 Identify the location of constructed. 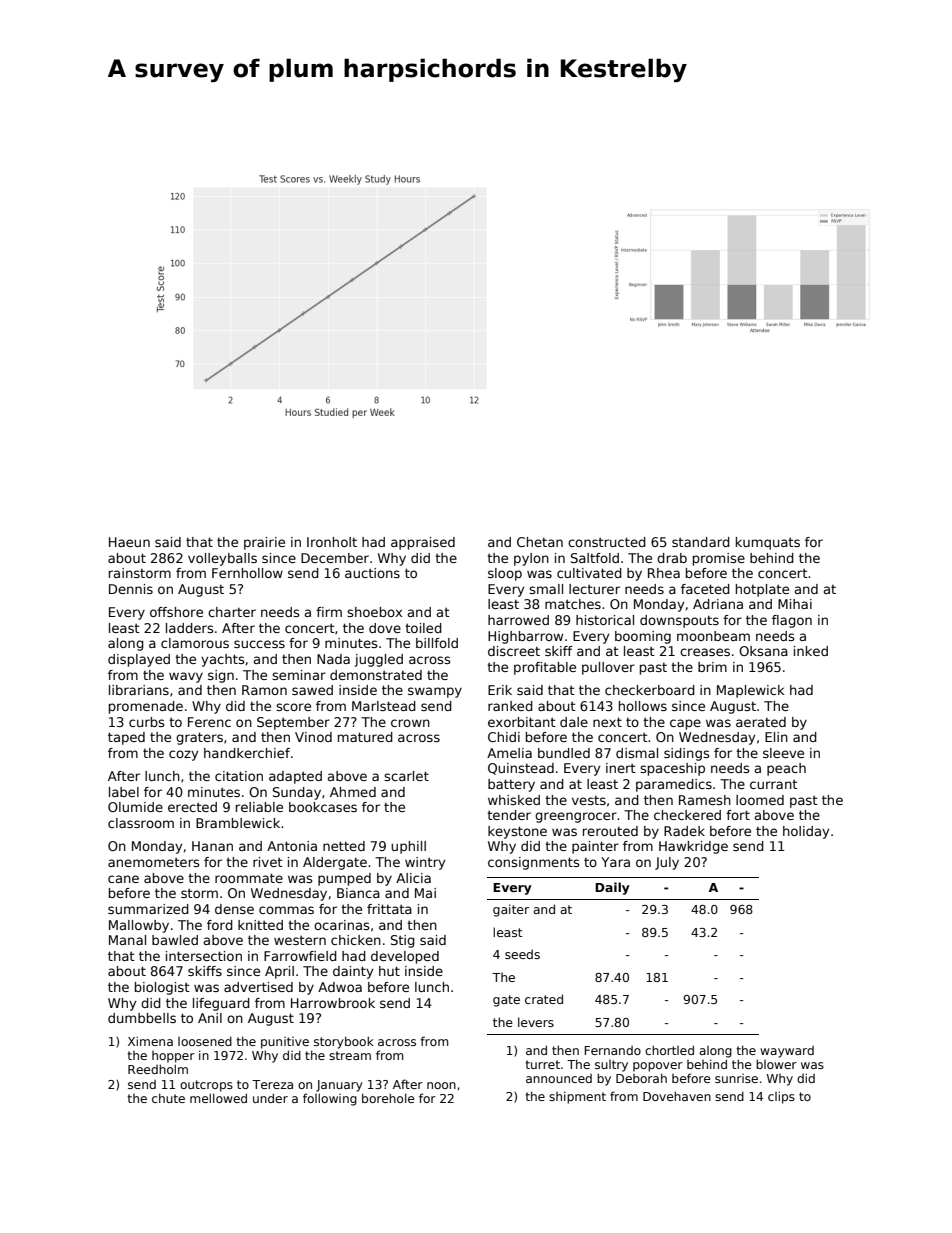
(607, 542).
